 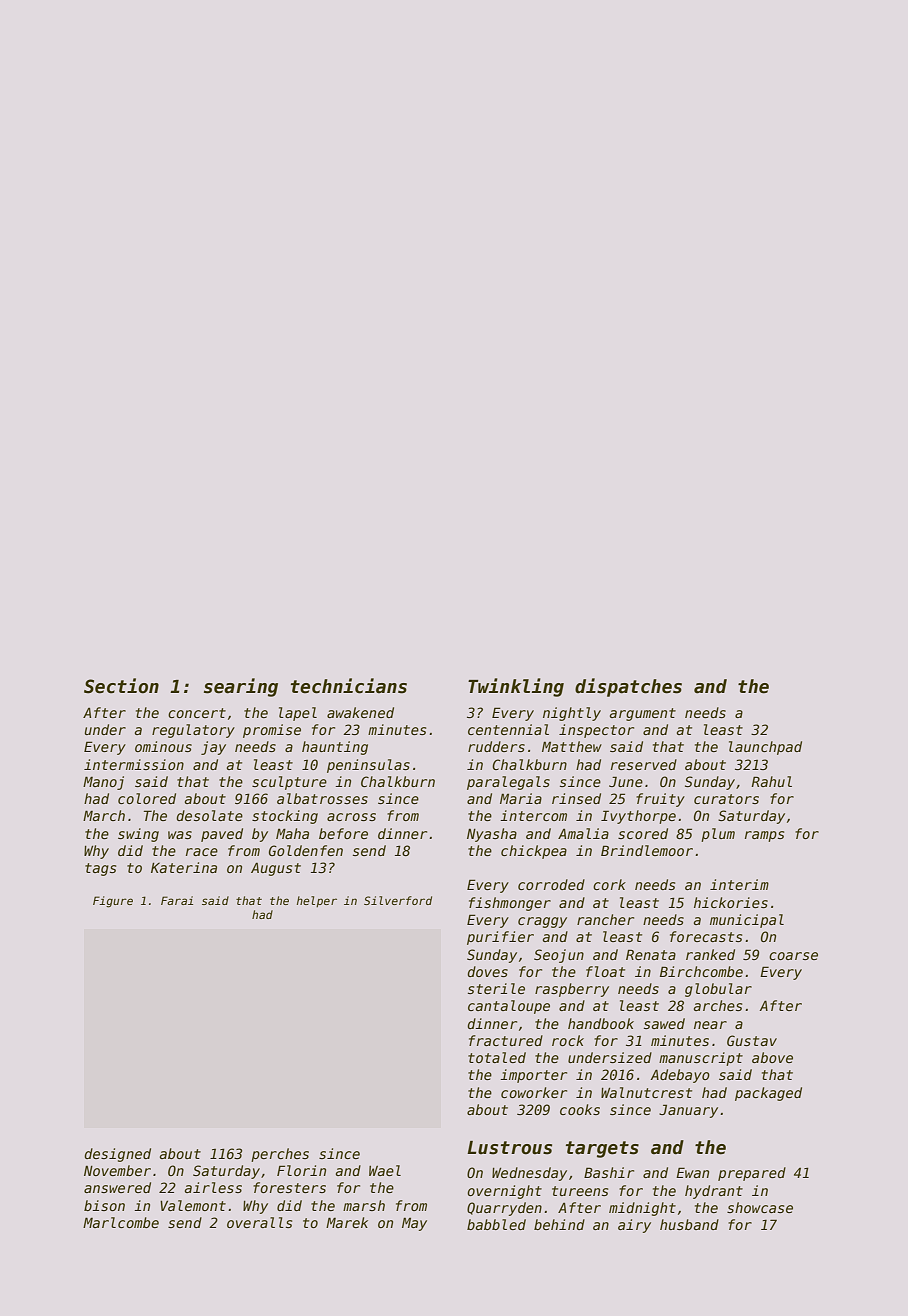 I want to click on Farai, so click(x=177, y=900).
